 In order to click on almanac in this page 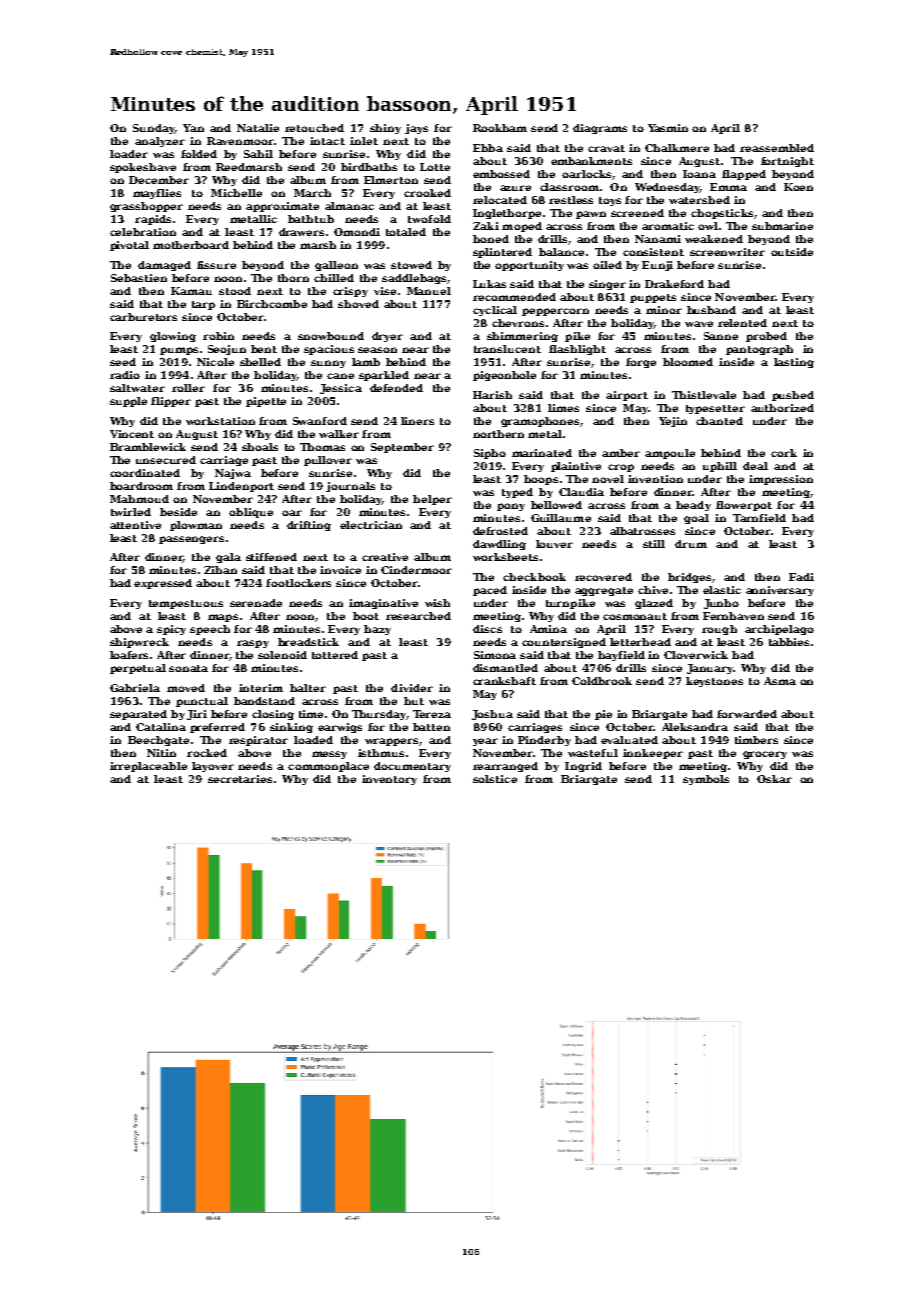, I will do `click(349, 206)`.
